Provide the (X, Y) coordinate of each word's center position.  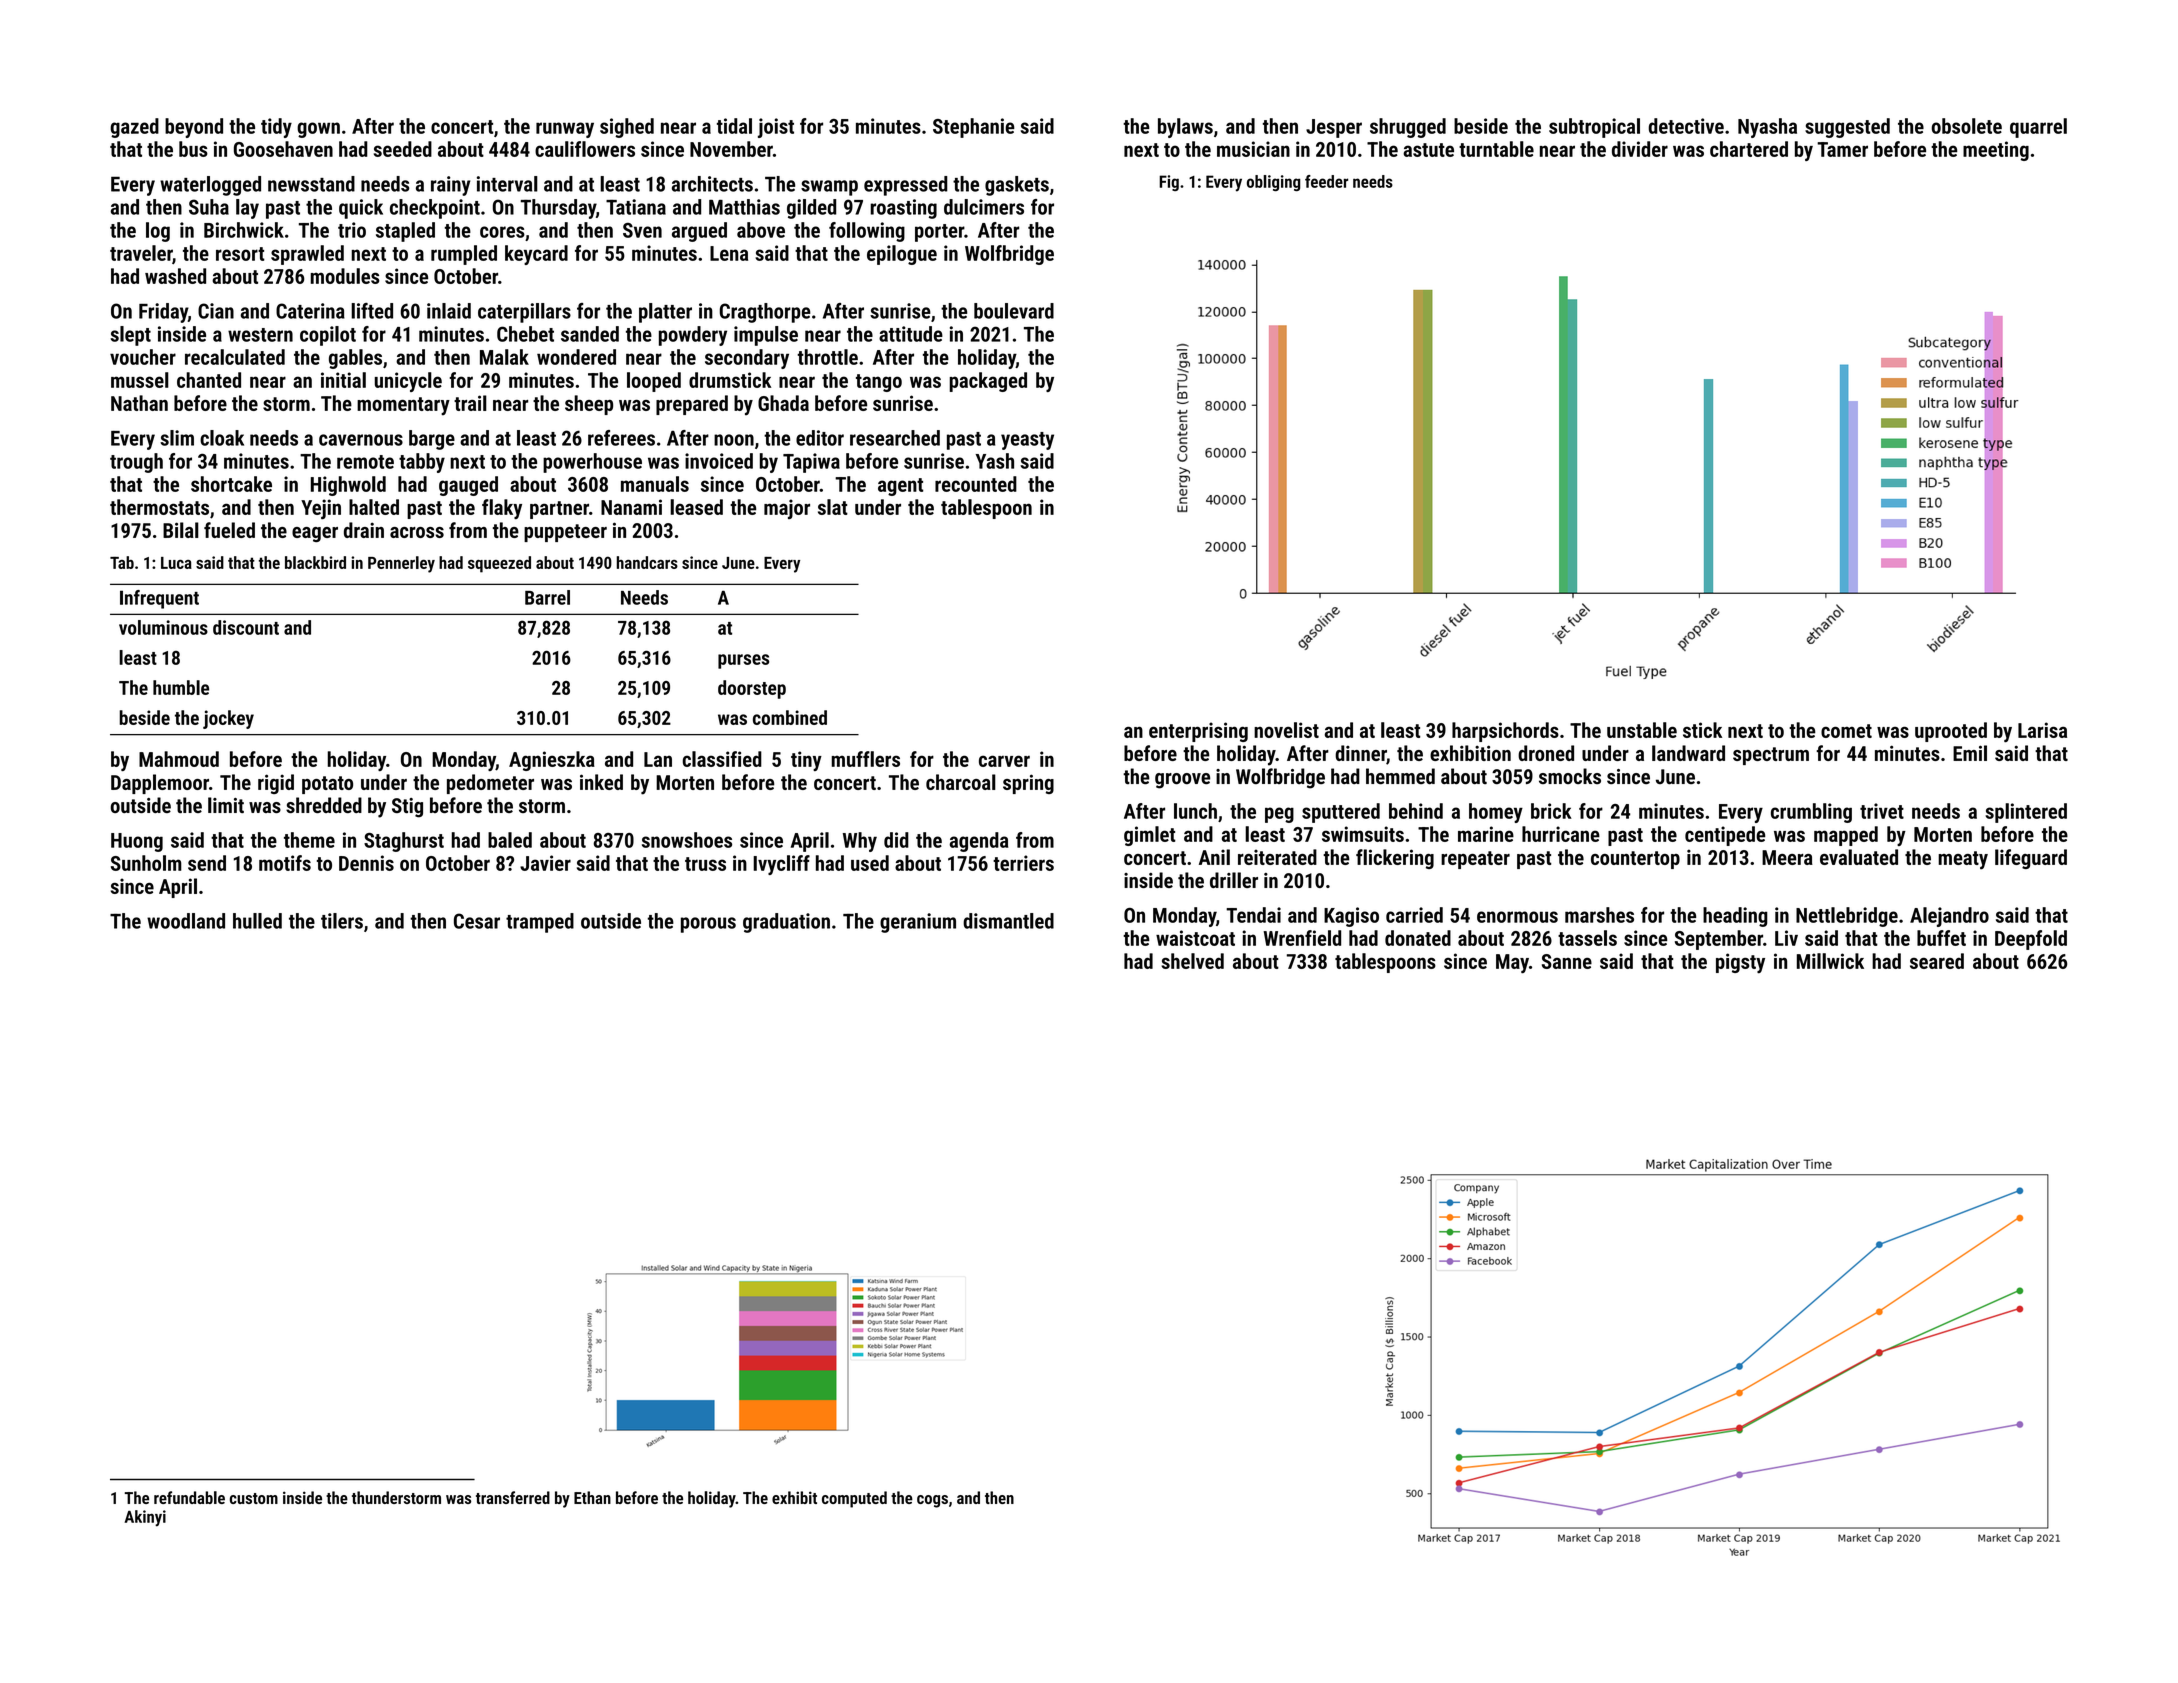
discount (246, 627)
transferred (513, 1497)
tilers (342, 921)
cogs (932, 1501)
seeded (403, 149)
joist (776, 128)
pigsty (1740, 963)
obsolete (1967, 126)
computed (854, 1499)
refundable (189, 1497)
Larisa (2042, 730)
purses (743, 661)
